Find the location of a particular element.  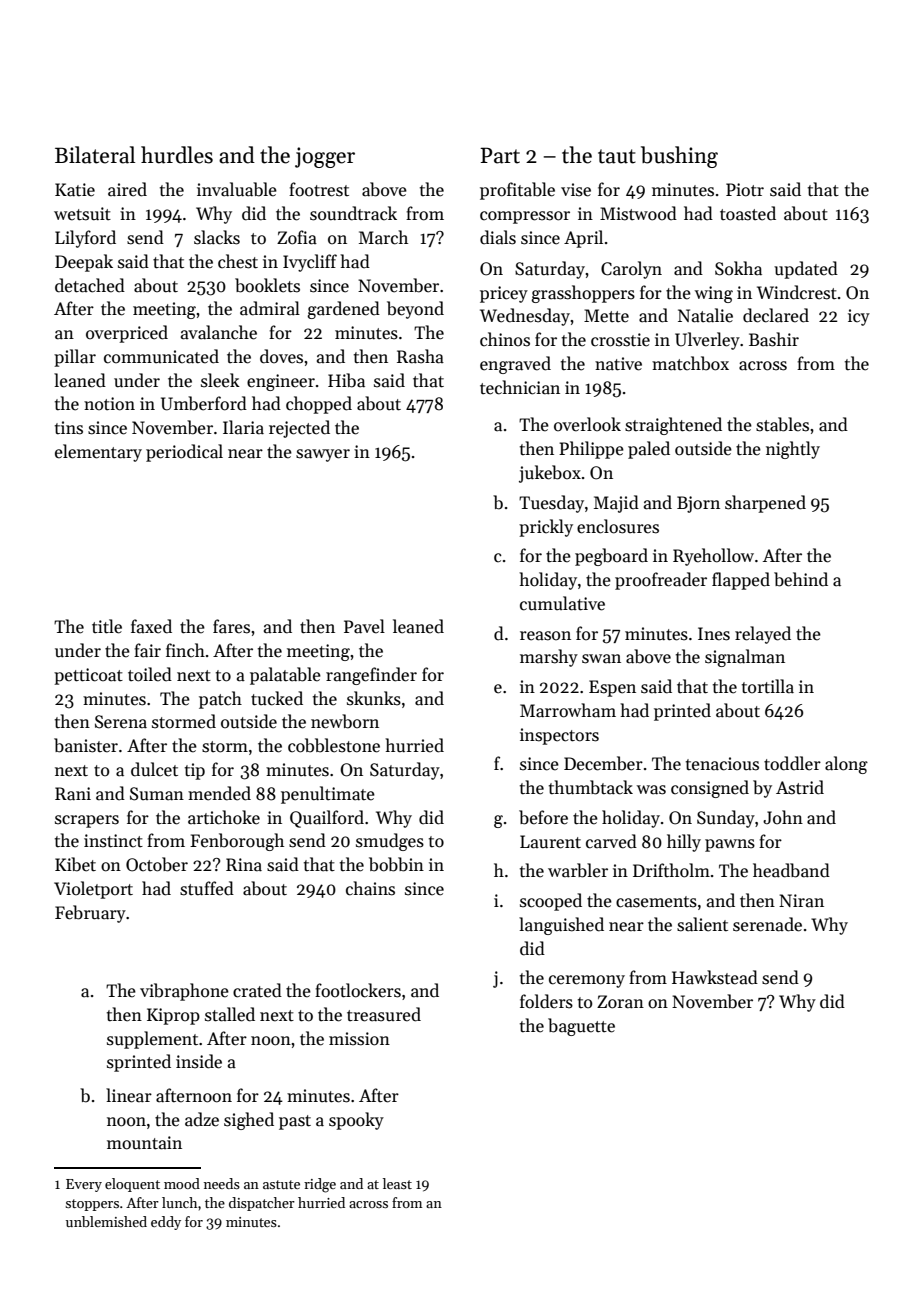

hurdles is located at coordinates (177, 155).
